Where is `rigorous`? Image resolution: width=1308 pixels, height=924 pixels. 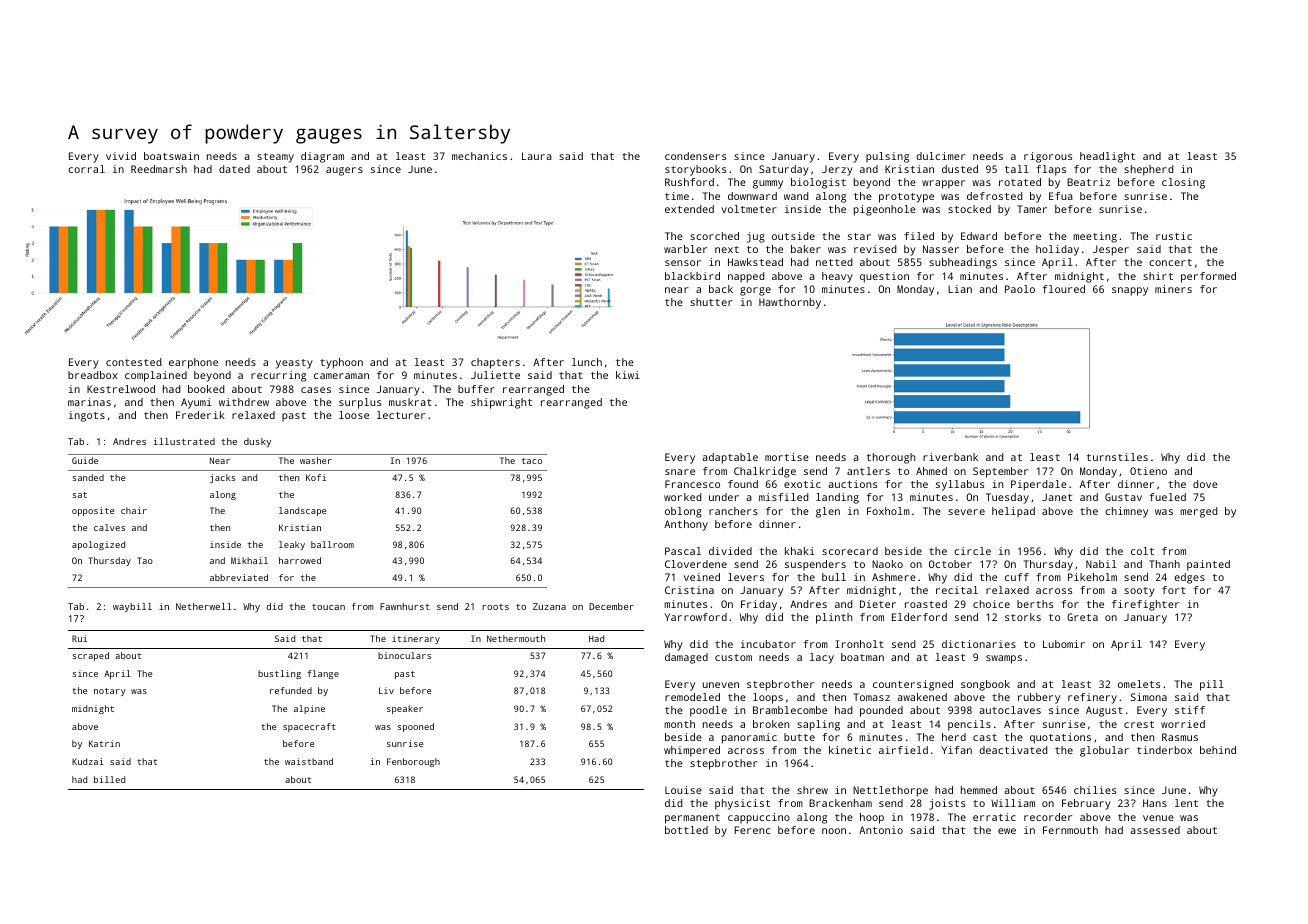 rigorous is located at coordinates (1048, 157).
